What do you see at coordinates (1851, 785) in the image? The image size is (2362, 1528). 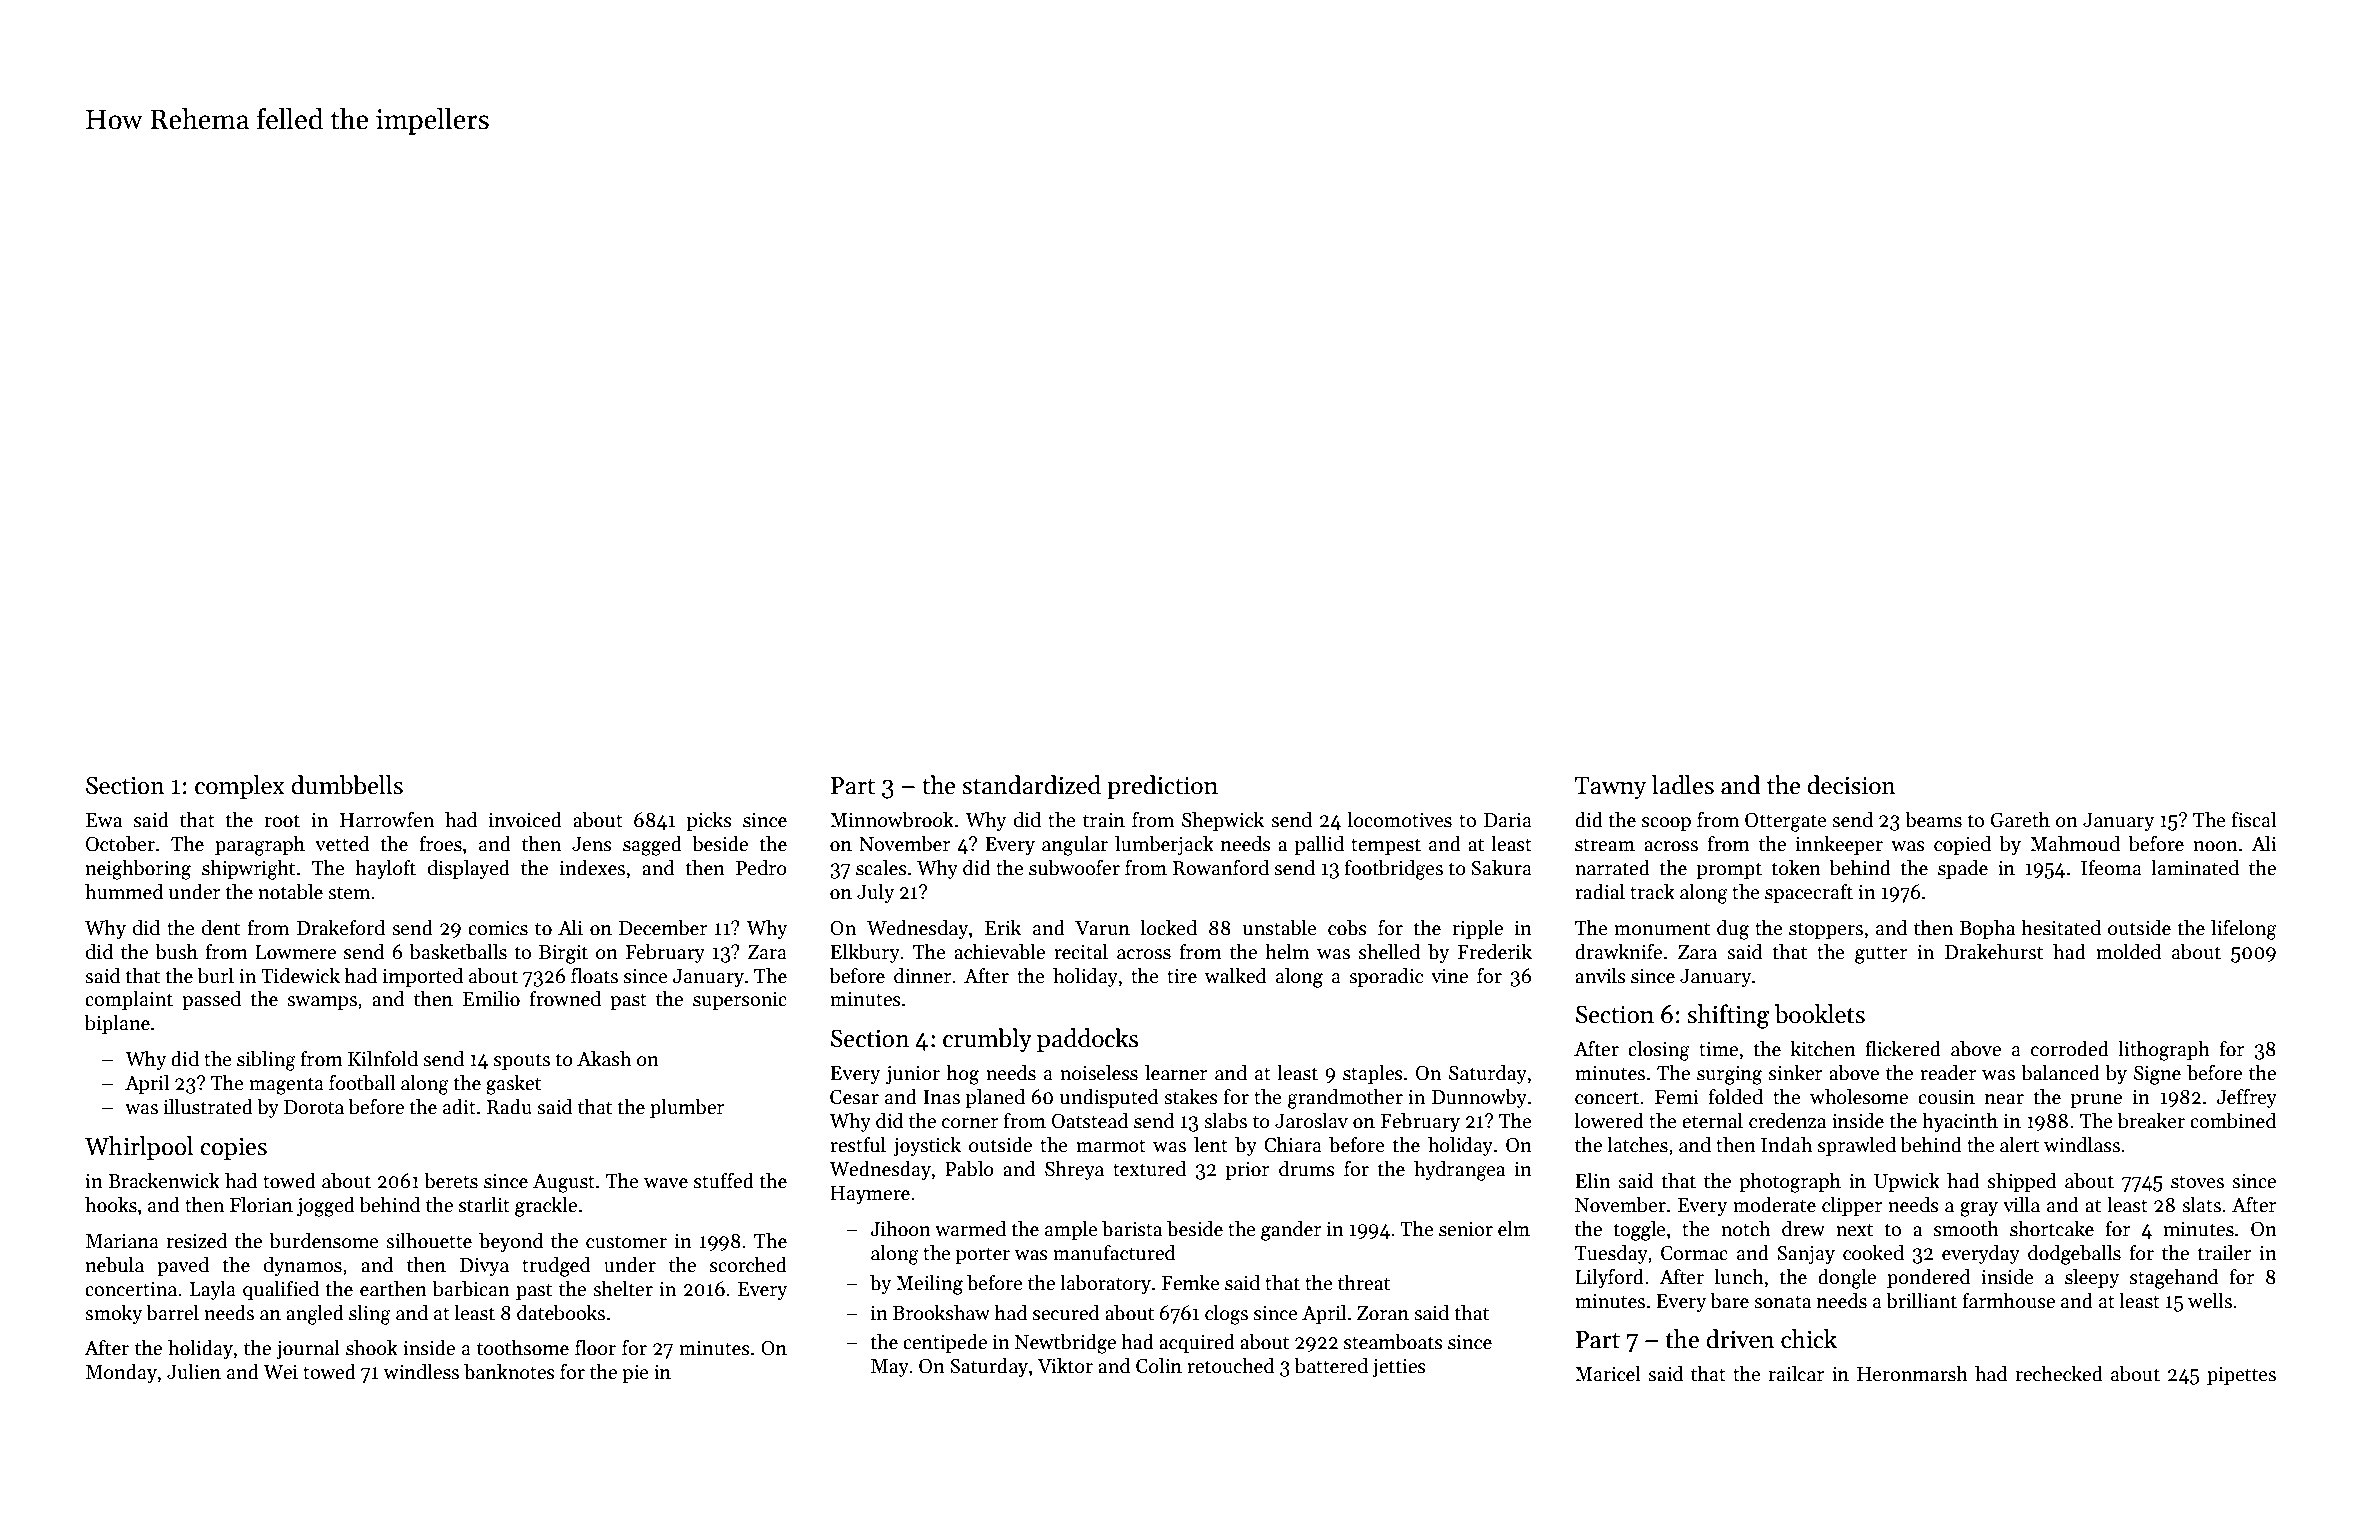 I see `decision` at bounding box center [1851, 785].
